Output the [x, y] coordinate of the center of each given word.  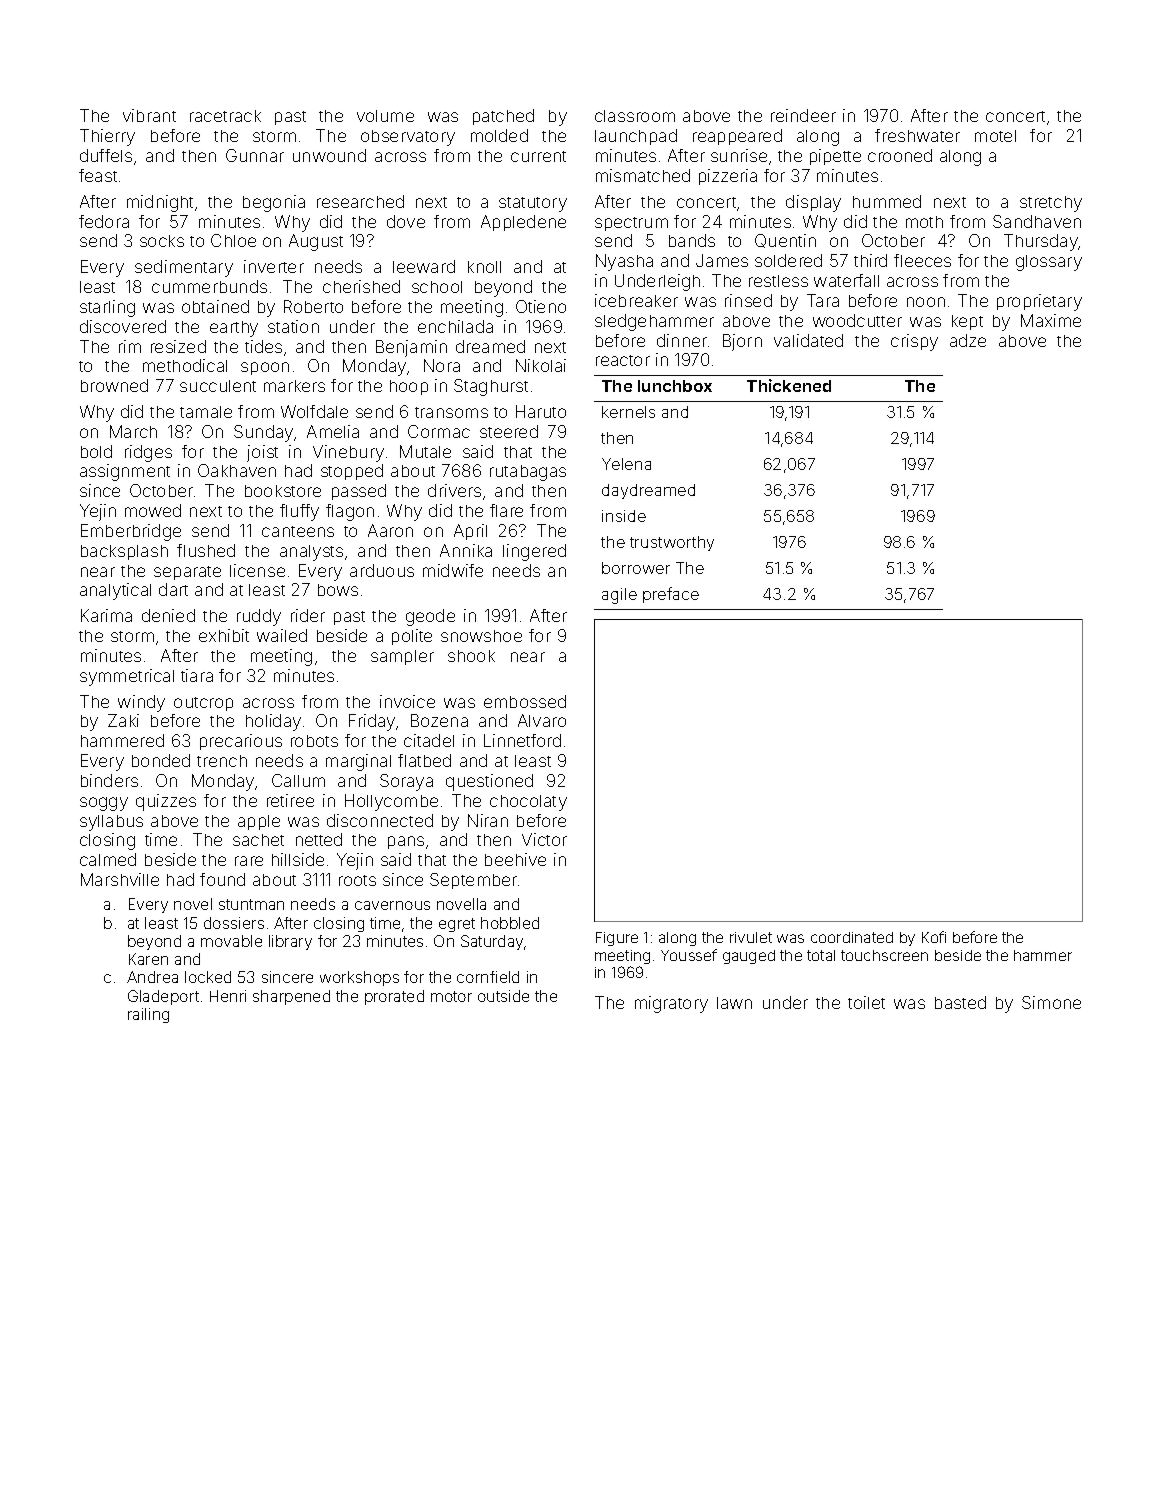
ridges [148, 453]
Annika [466, 550]
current [538, 156]
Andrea [152, 977]
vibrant [149, 115]
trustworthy [672, 543]
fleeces [922, 260]
